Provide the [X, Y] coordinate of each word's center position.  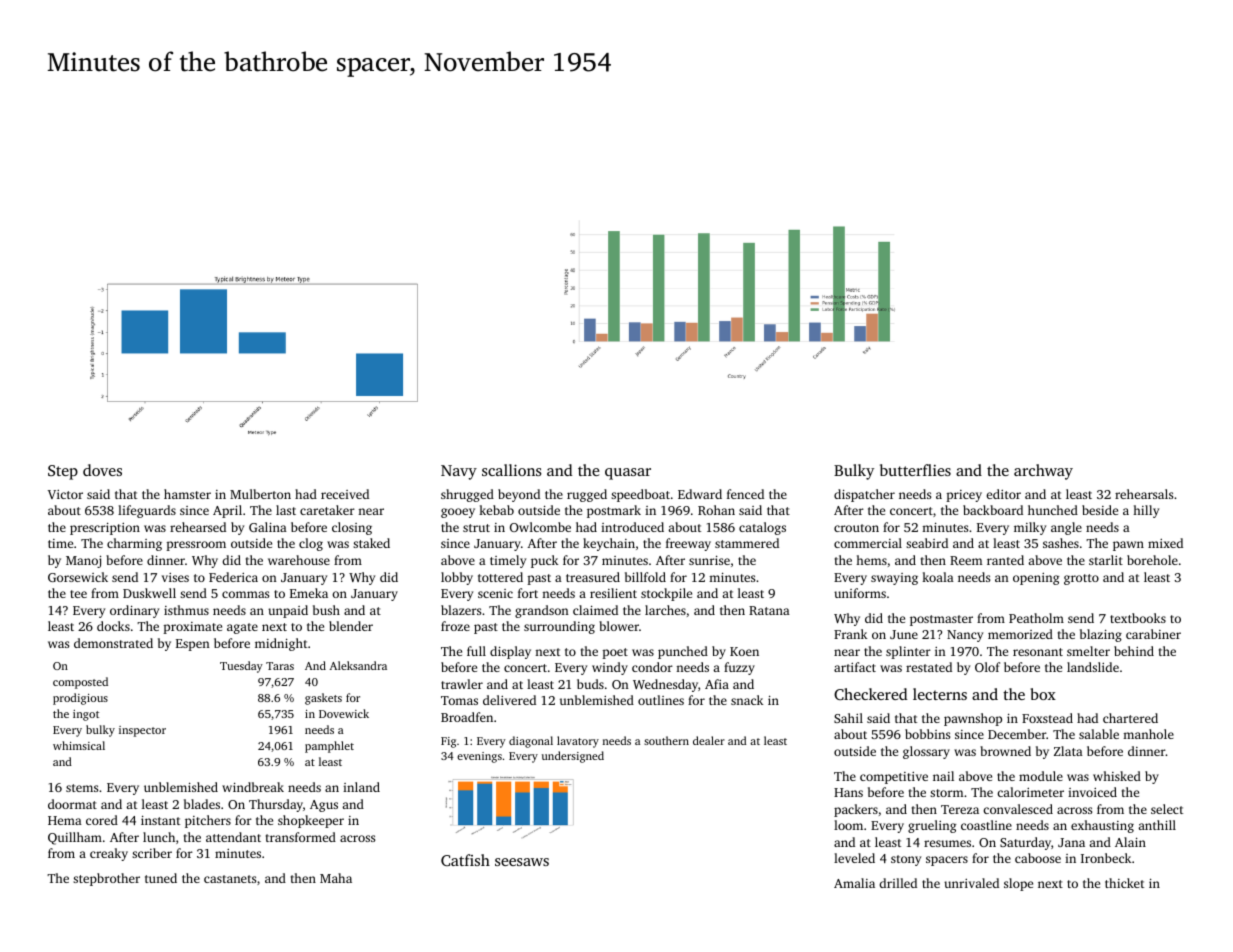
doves [102, 470]
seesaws [522, 862]
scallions [512, 470]
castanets [230, 879]
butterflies [915, 470]
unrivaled [971, 883]
